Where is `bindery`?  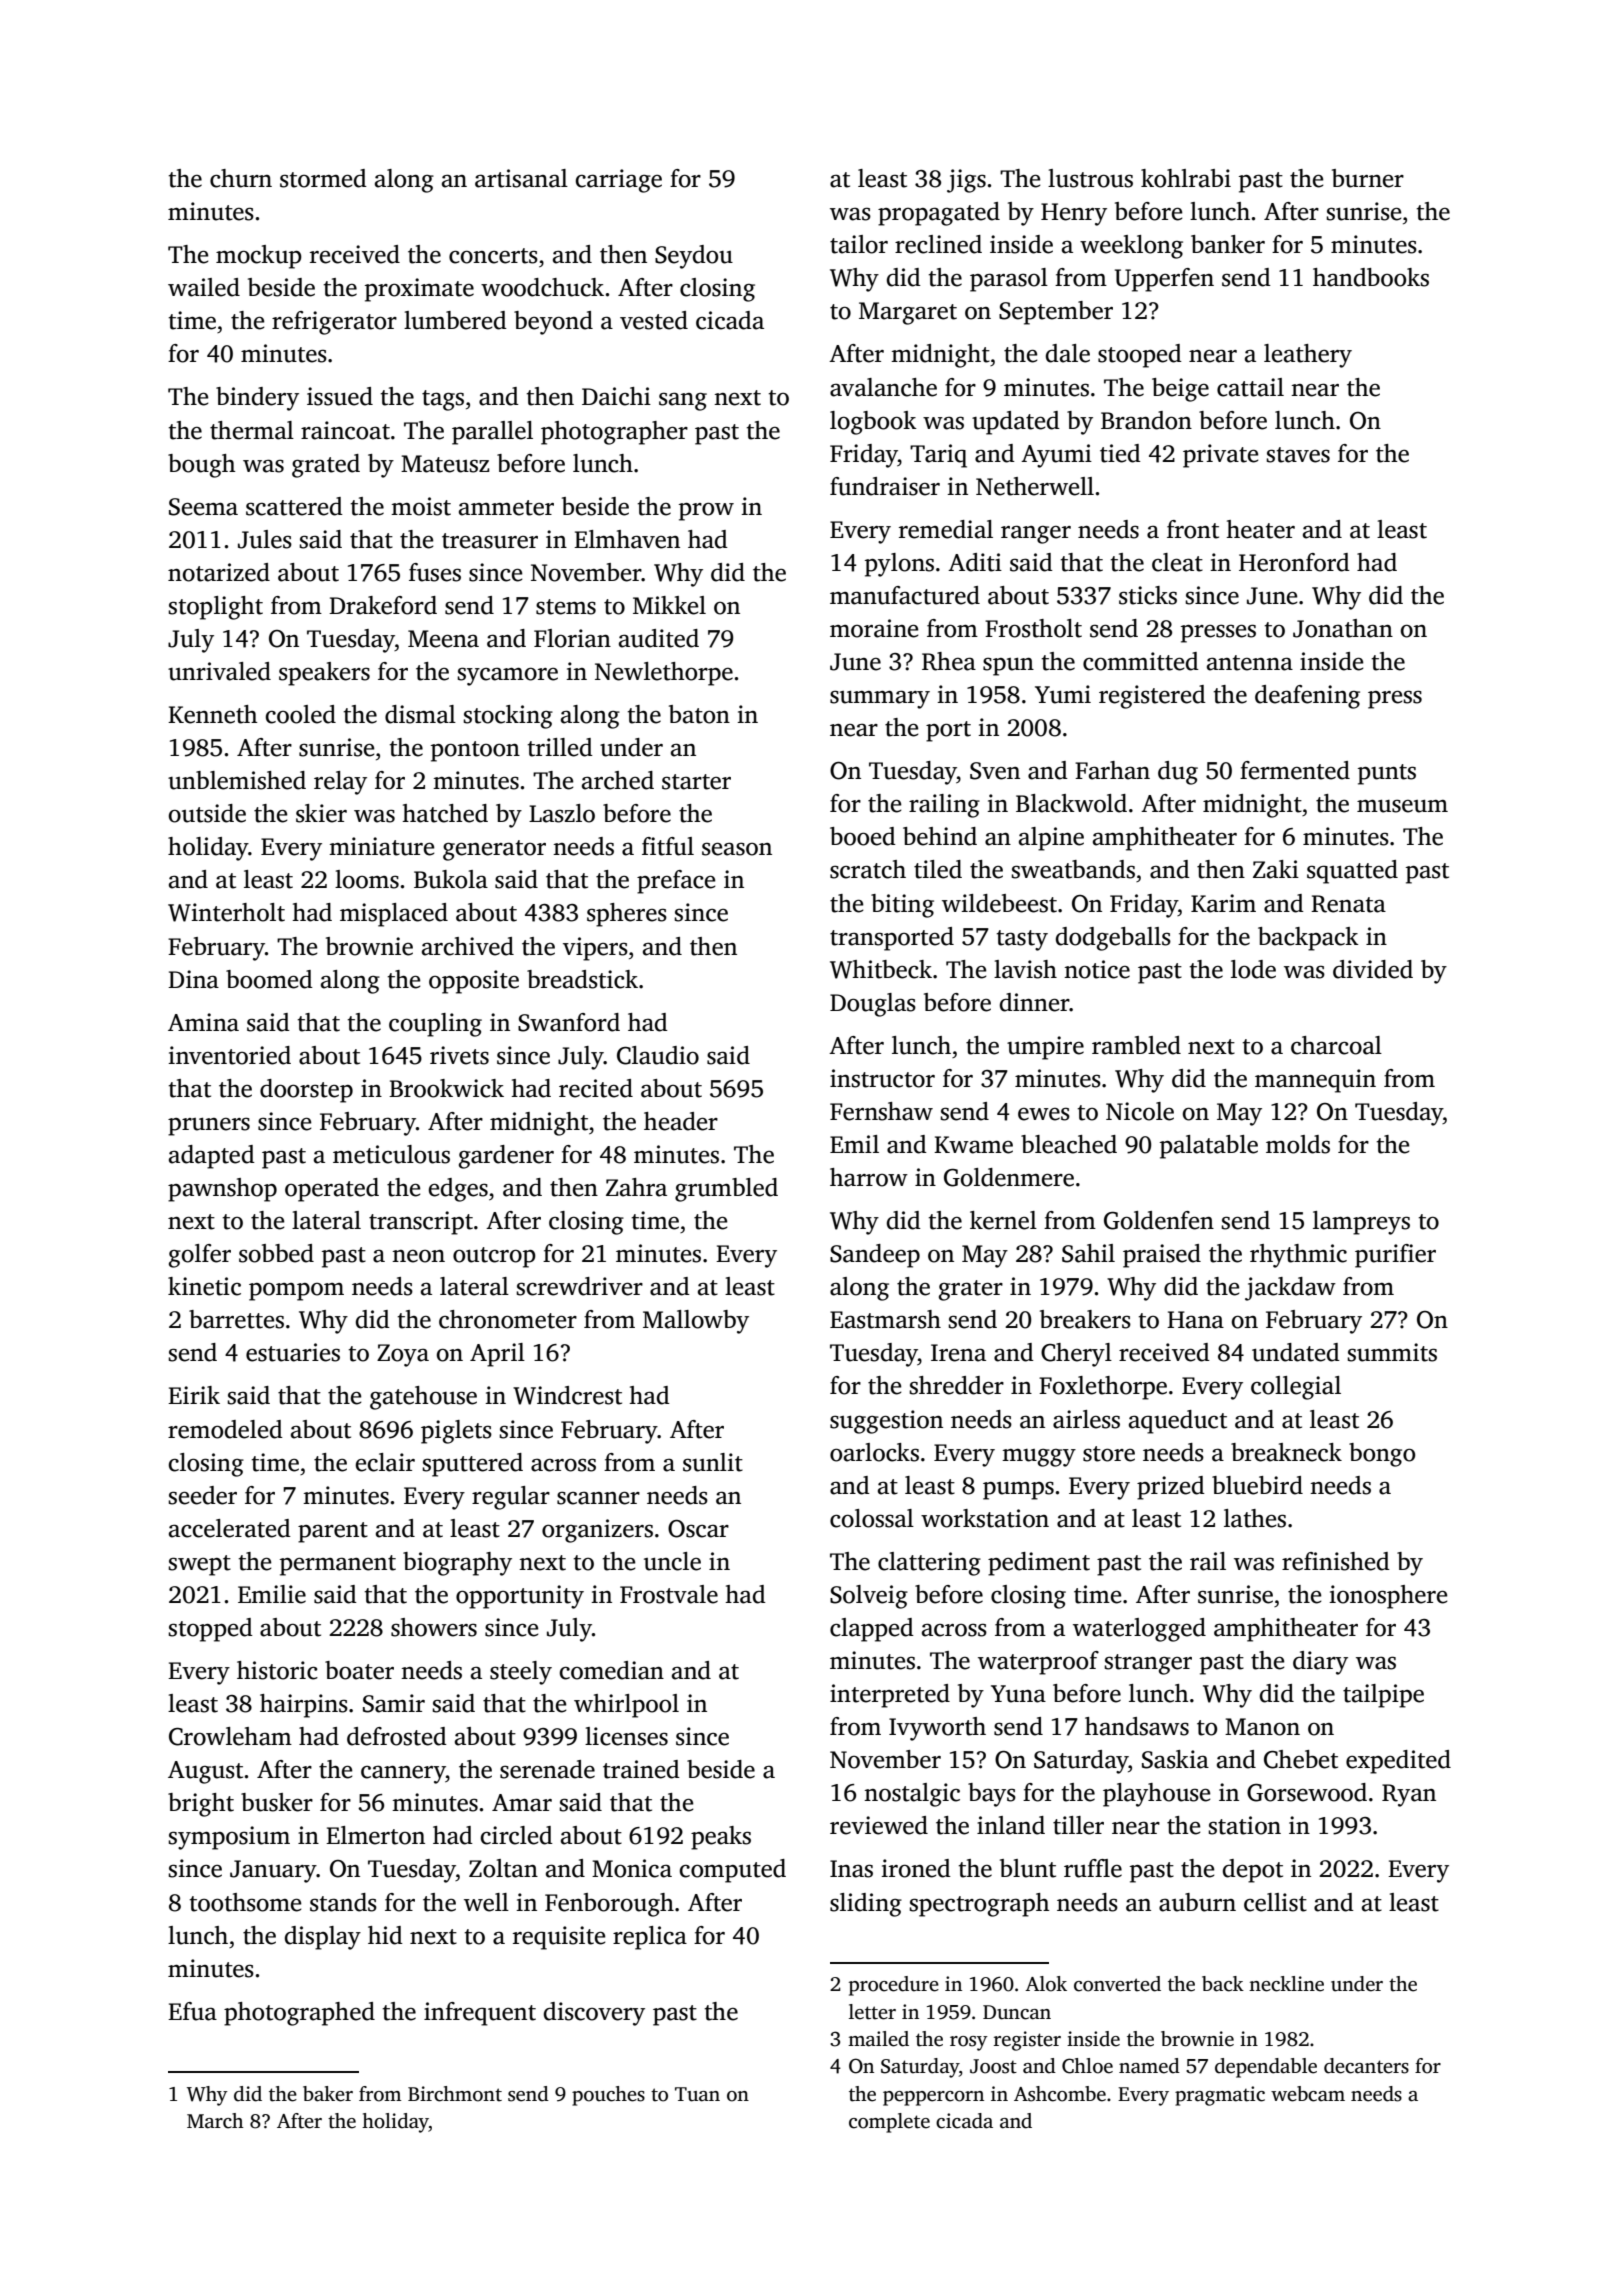 bindery is located at coordinates (257, 399).
